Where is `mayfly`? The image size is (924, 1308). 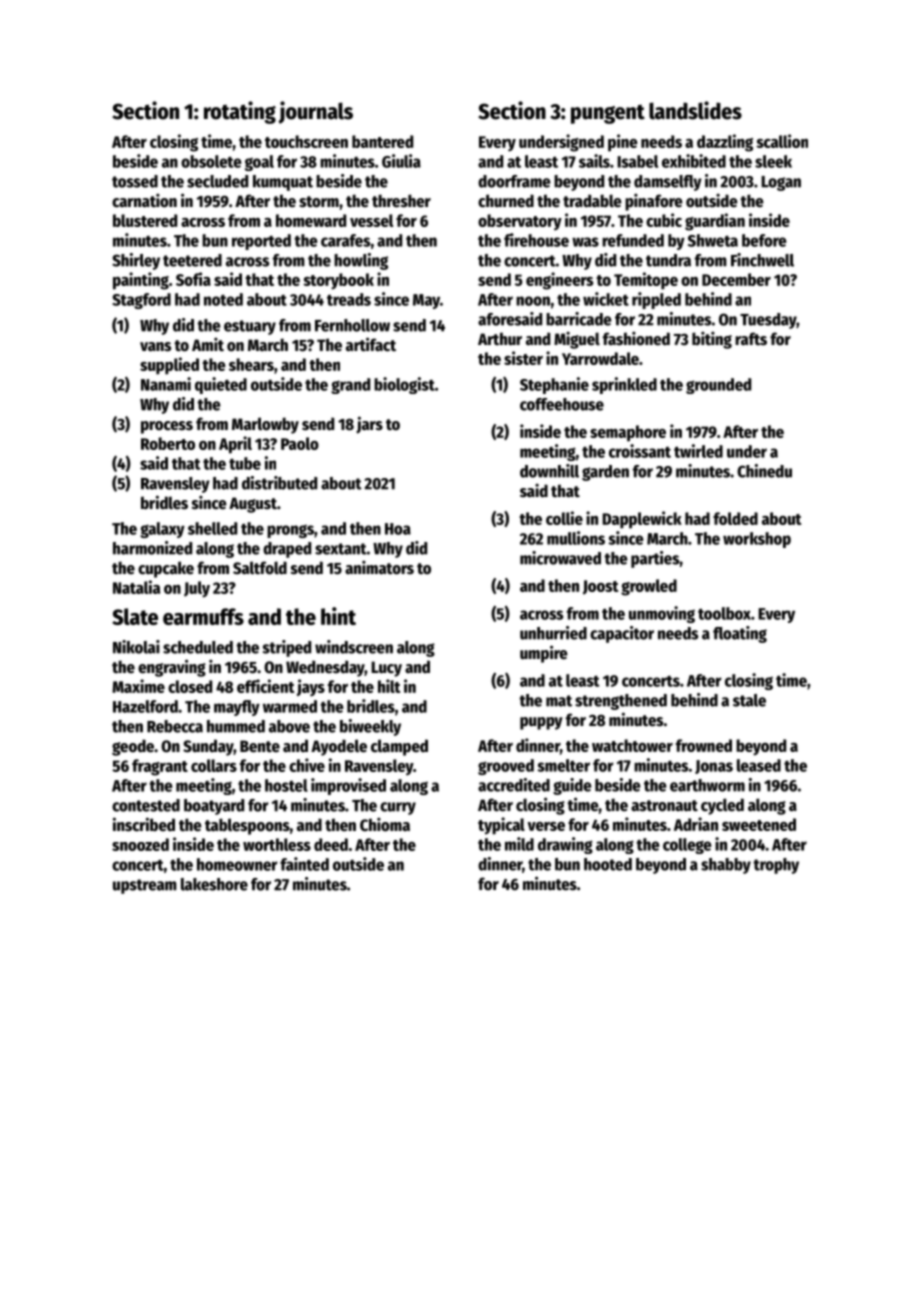
mayfly is located at coordinates (237, 708).
